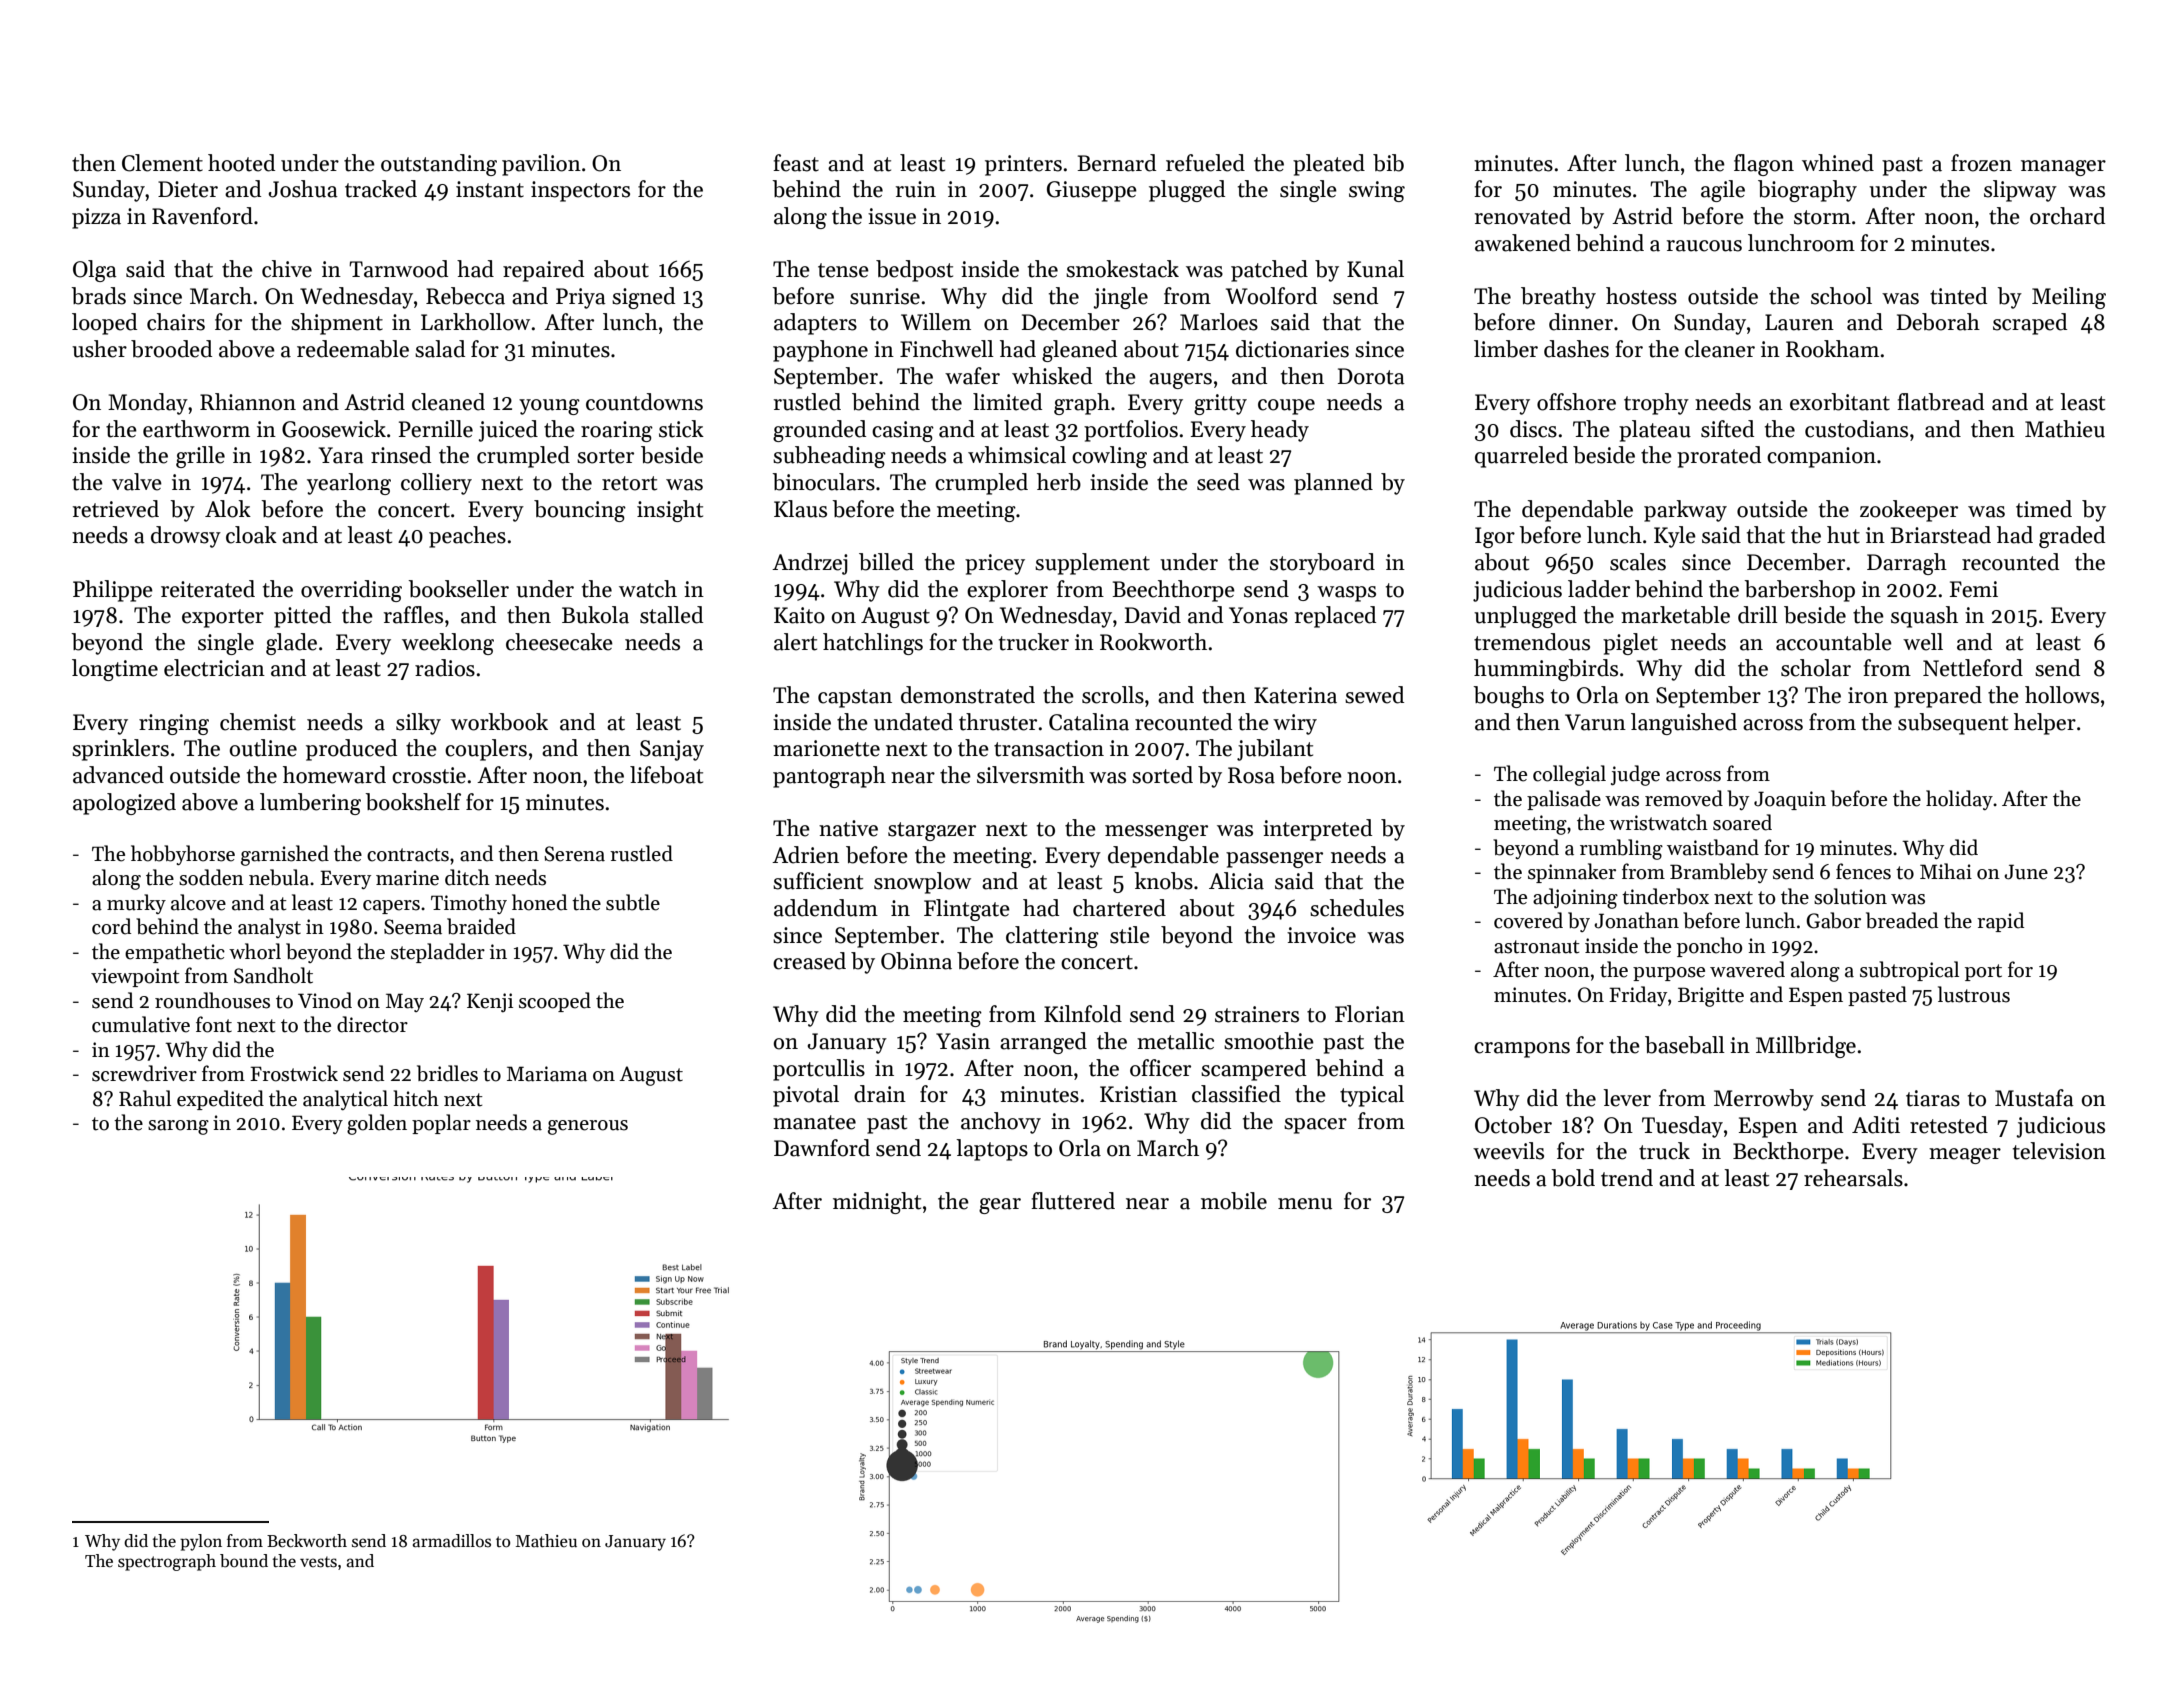 The image size is (2178, 1683). Describe the element at coordinates (822, 1148) in the image. I see `Dawnford` at that location.
